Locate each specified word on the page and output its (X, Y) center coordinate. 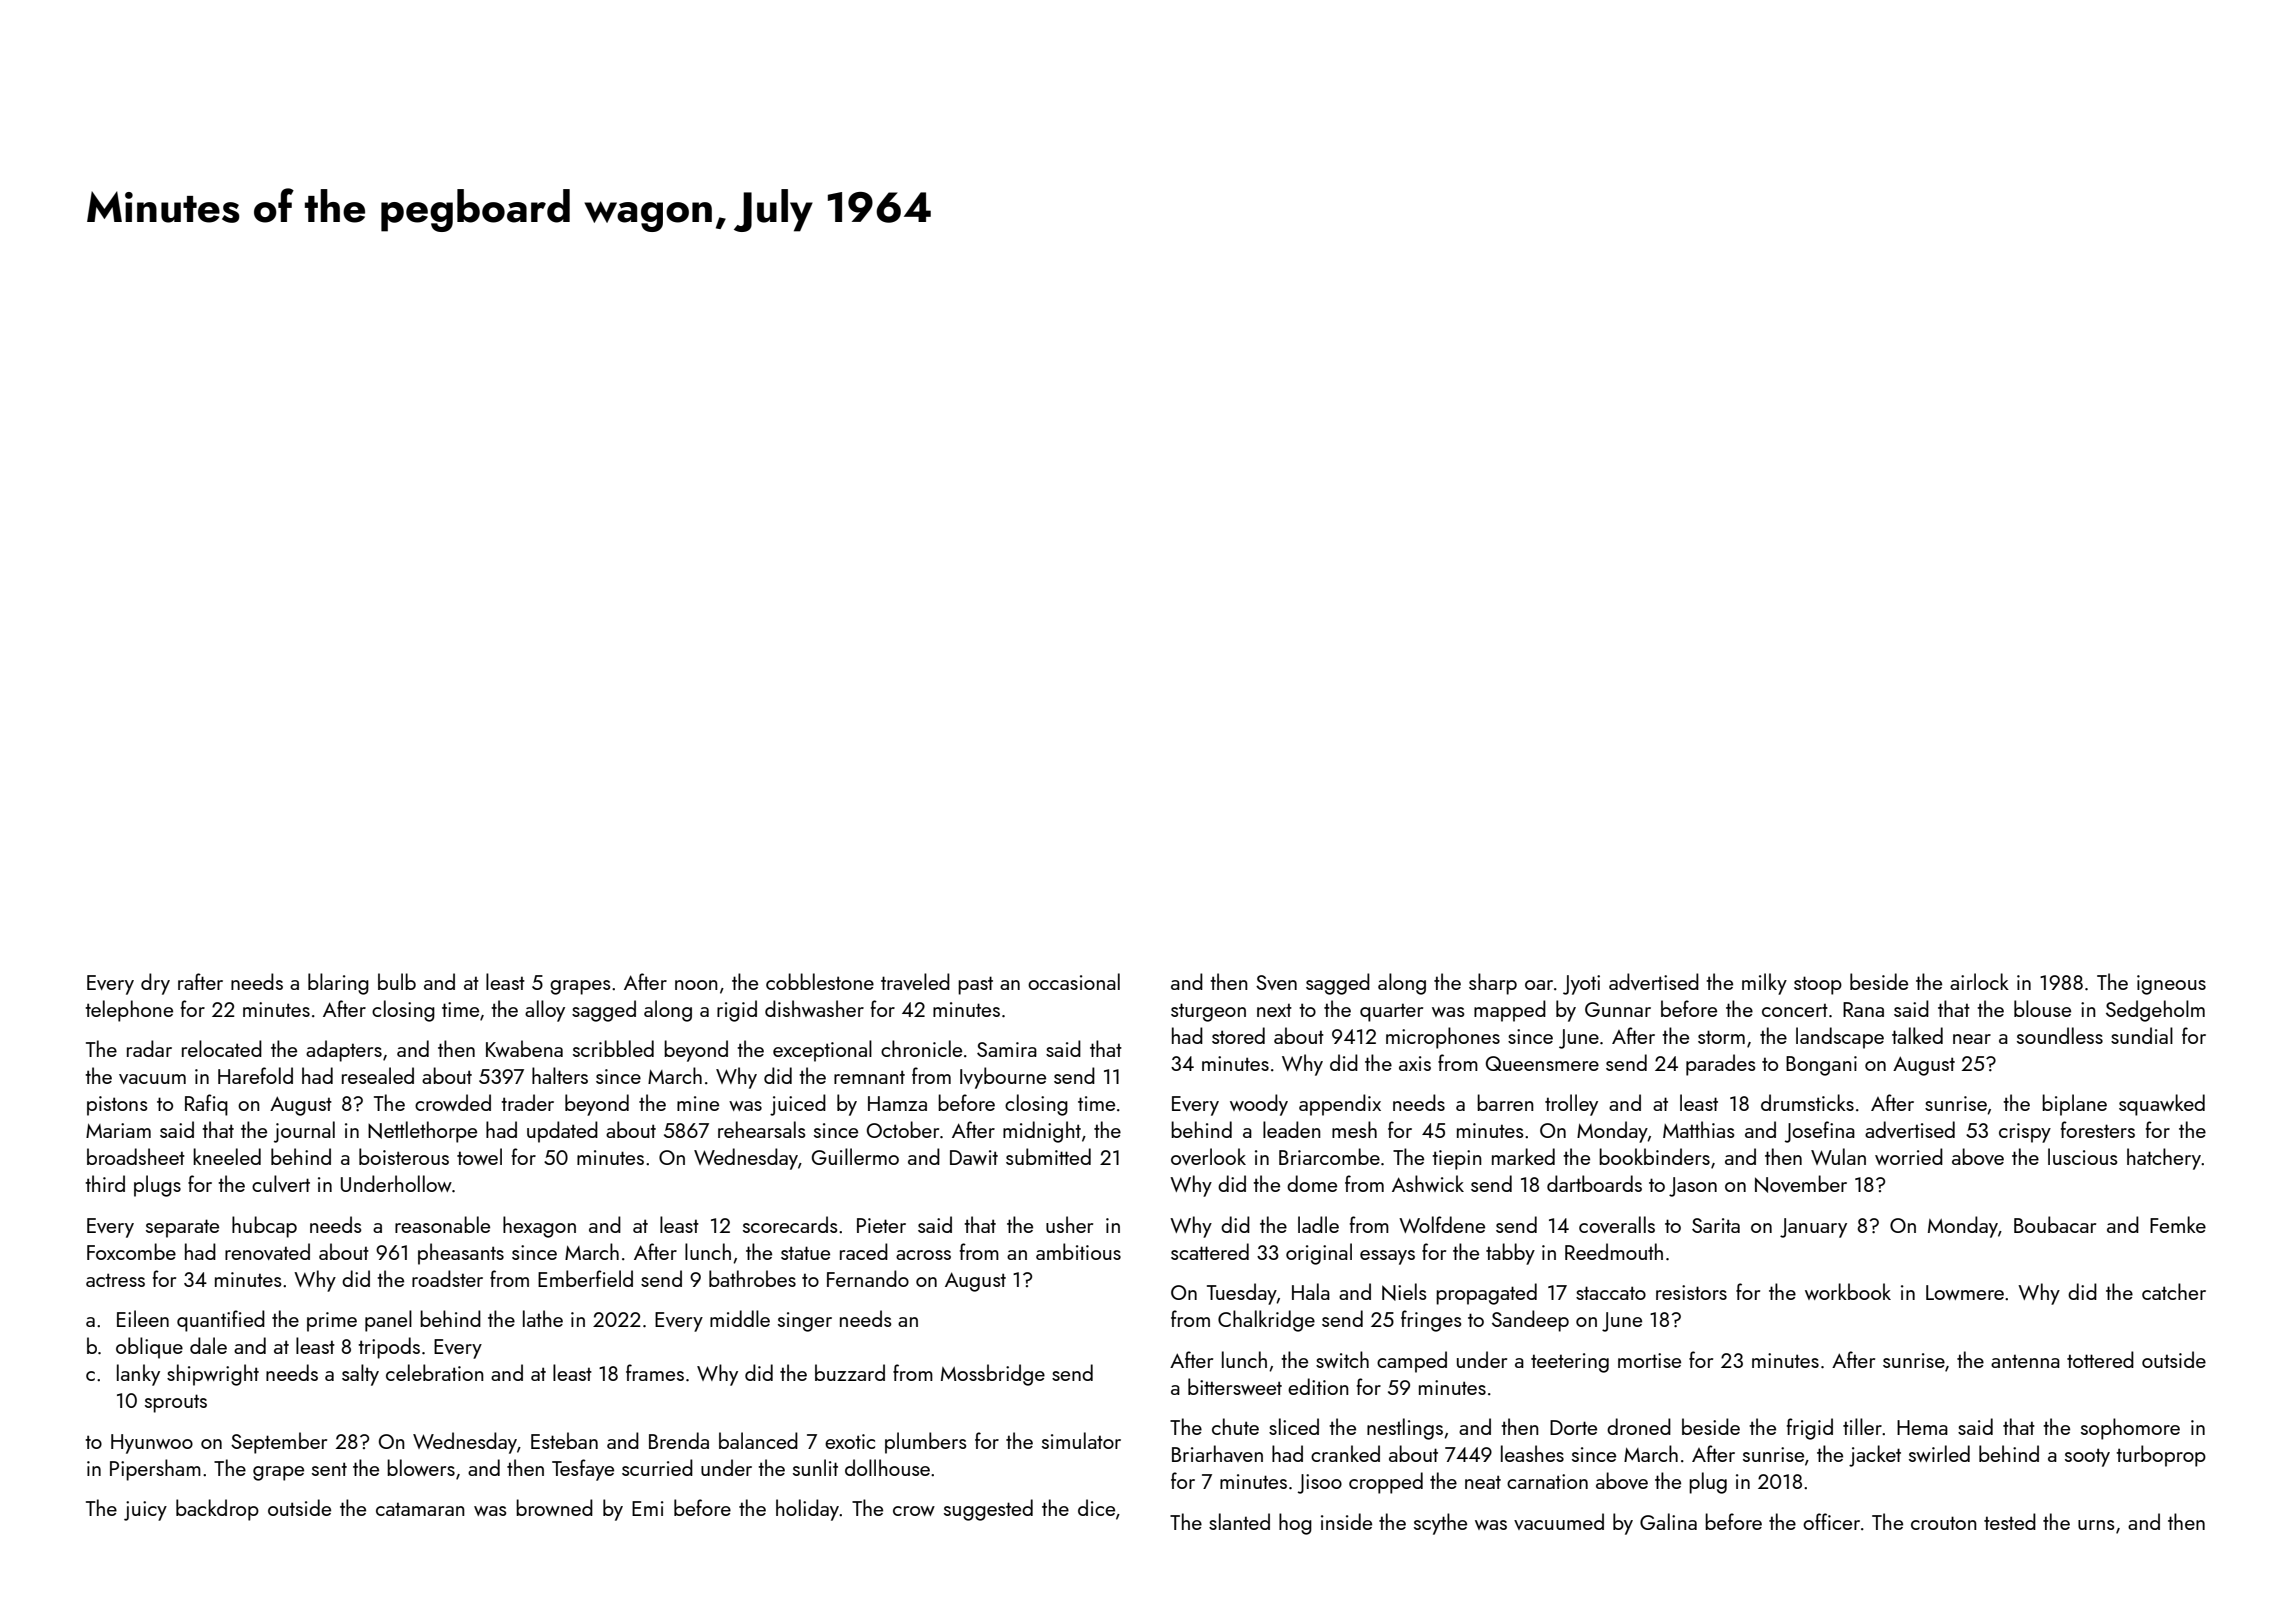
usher (1069, 1224)
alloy (545, 1011)
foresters (2098, 1129)
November (1801, 1184)
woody (1259, 1105)
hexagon (539, 1227)
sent (329, 1469)
